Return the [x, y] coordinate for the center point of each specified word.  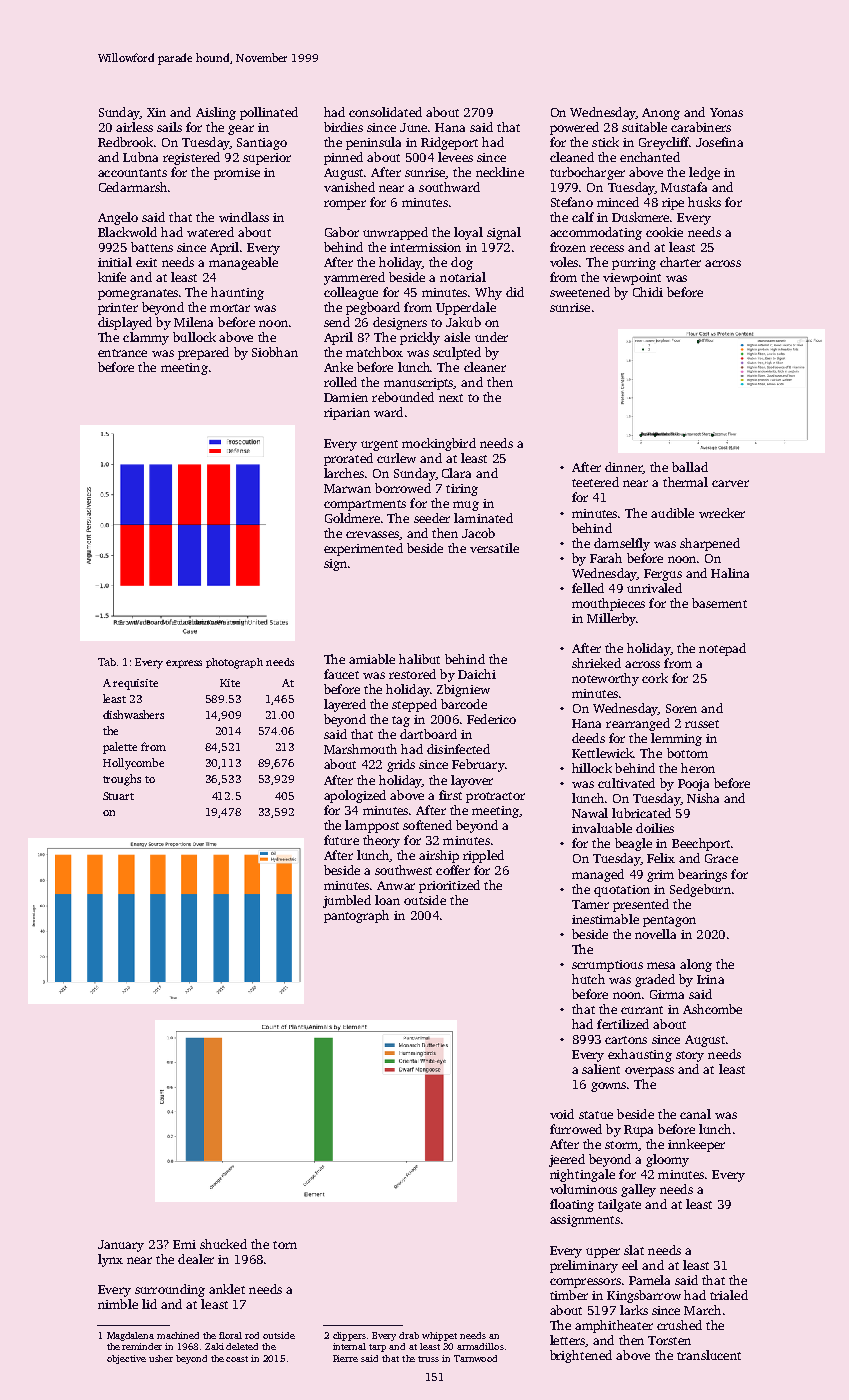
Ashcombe [712, 1009]
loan [387, 900]
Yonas [726, 112]
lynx [110, 1260]
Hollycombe [133, 764]
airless [134, 127]
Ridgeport [449, 143]
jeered [567, 1160]
